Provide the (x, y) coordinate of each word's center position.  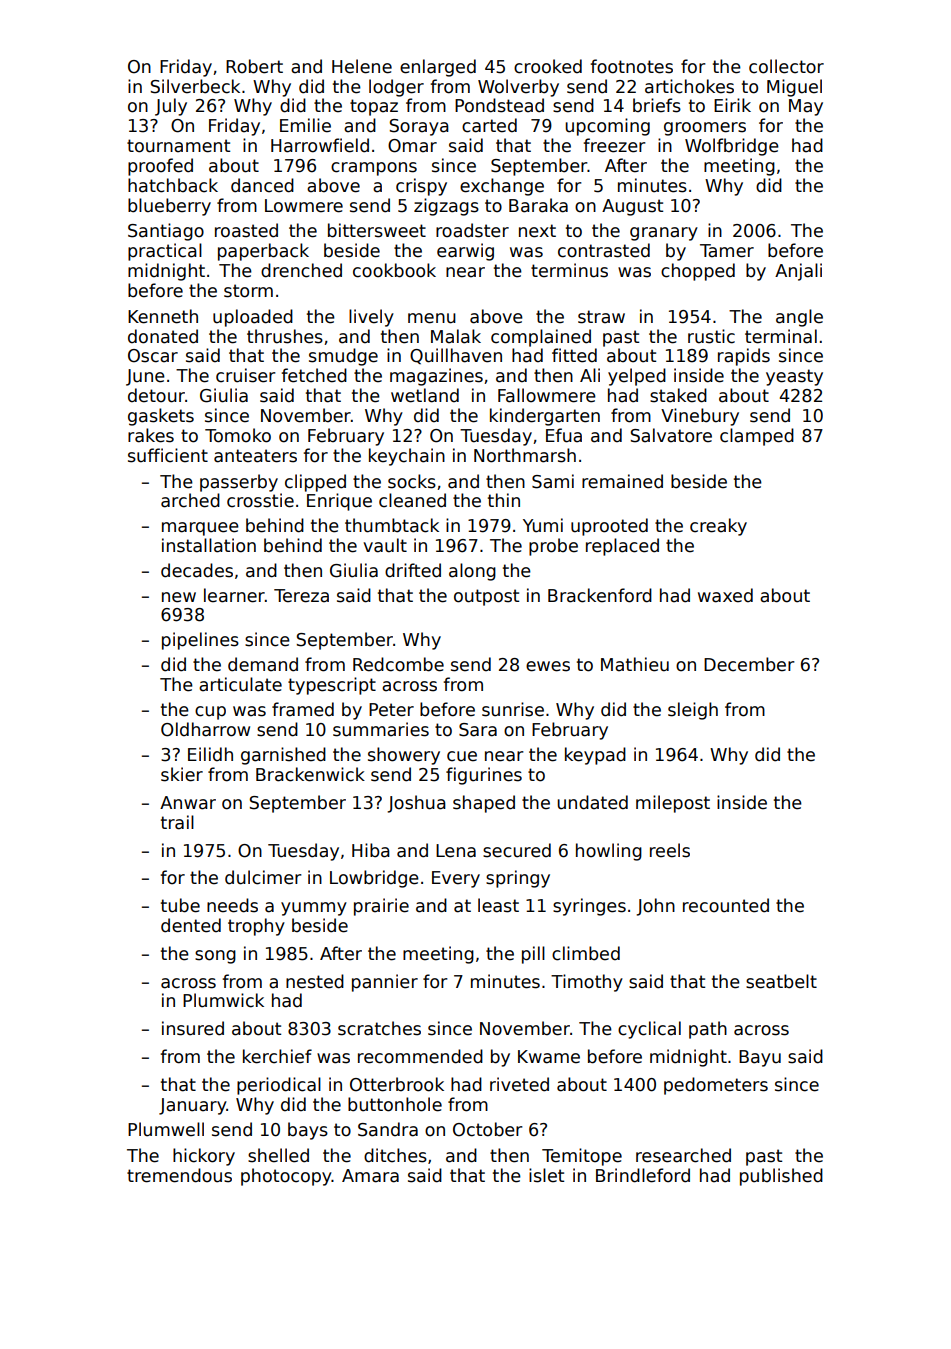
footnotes (631, 66)
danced (262, 185)
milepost (673, 804)
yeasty (794, 377)
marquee (200, 529)
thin (504, 500)
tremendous (179, 1175)
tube (180, 905)
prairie (381, 907)
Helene (362, 66)
